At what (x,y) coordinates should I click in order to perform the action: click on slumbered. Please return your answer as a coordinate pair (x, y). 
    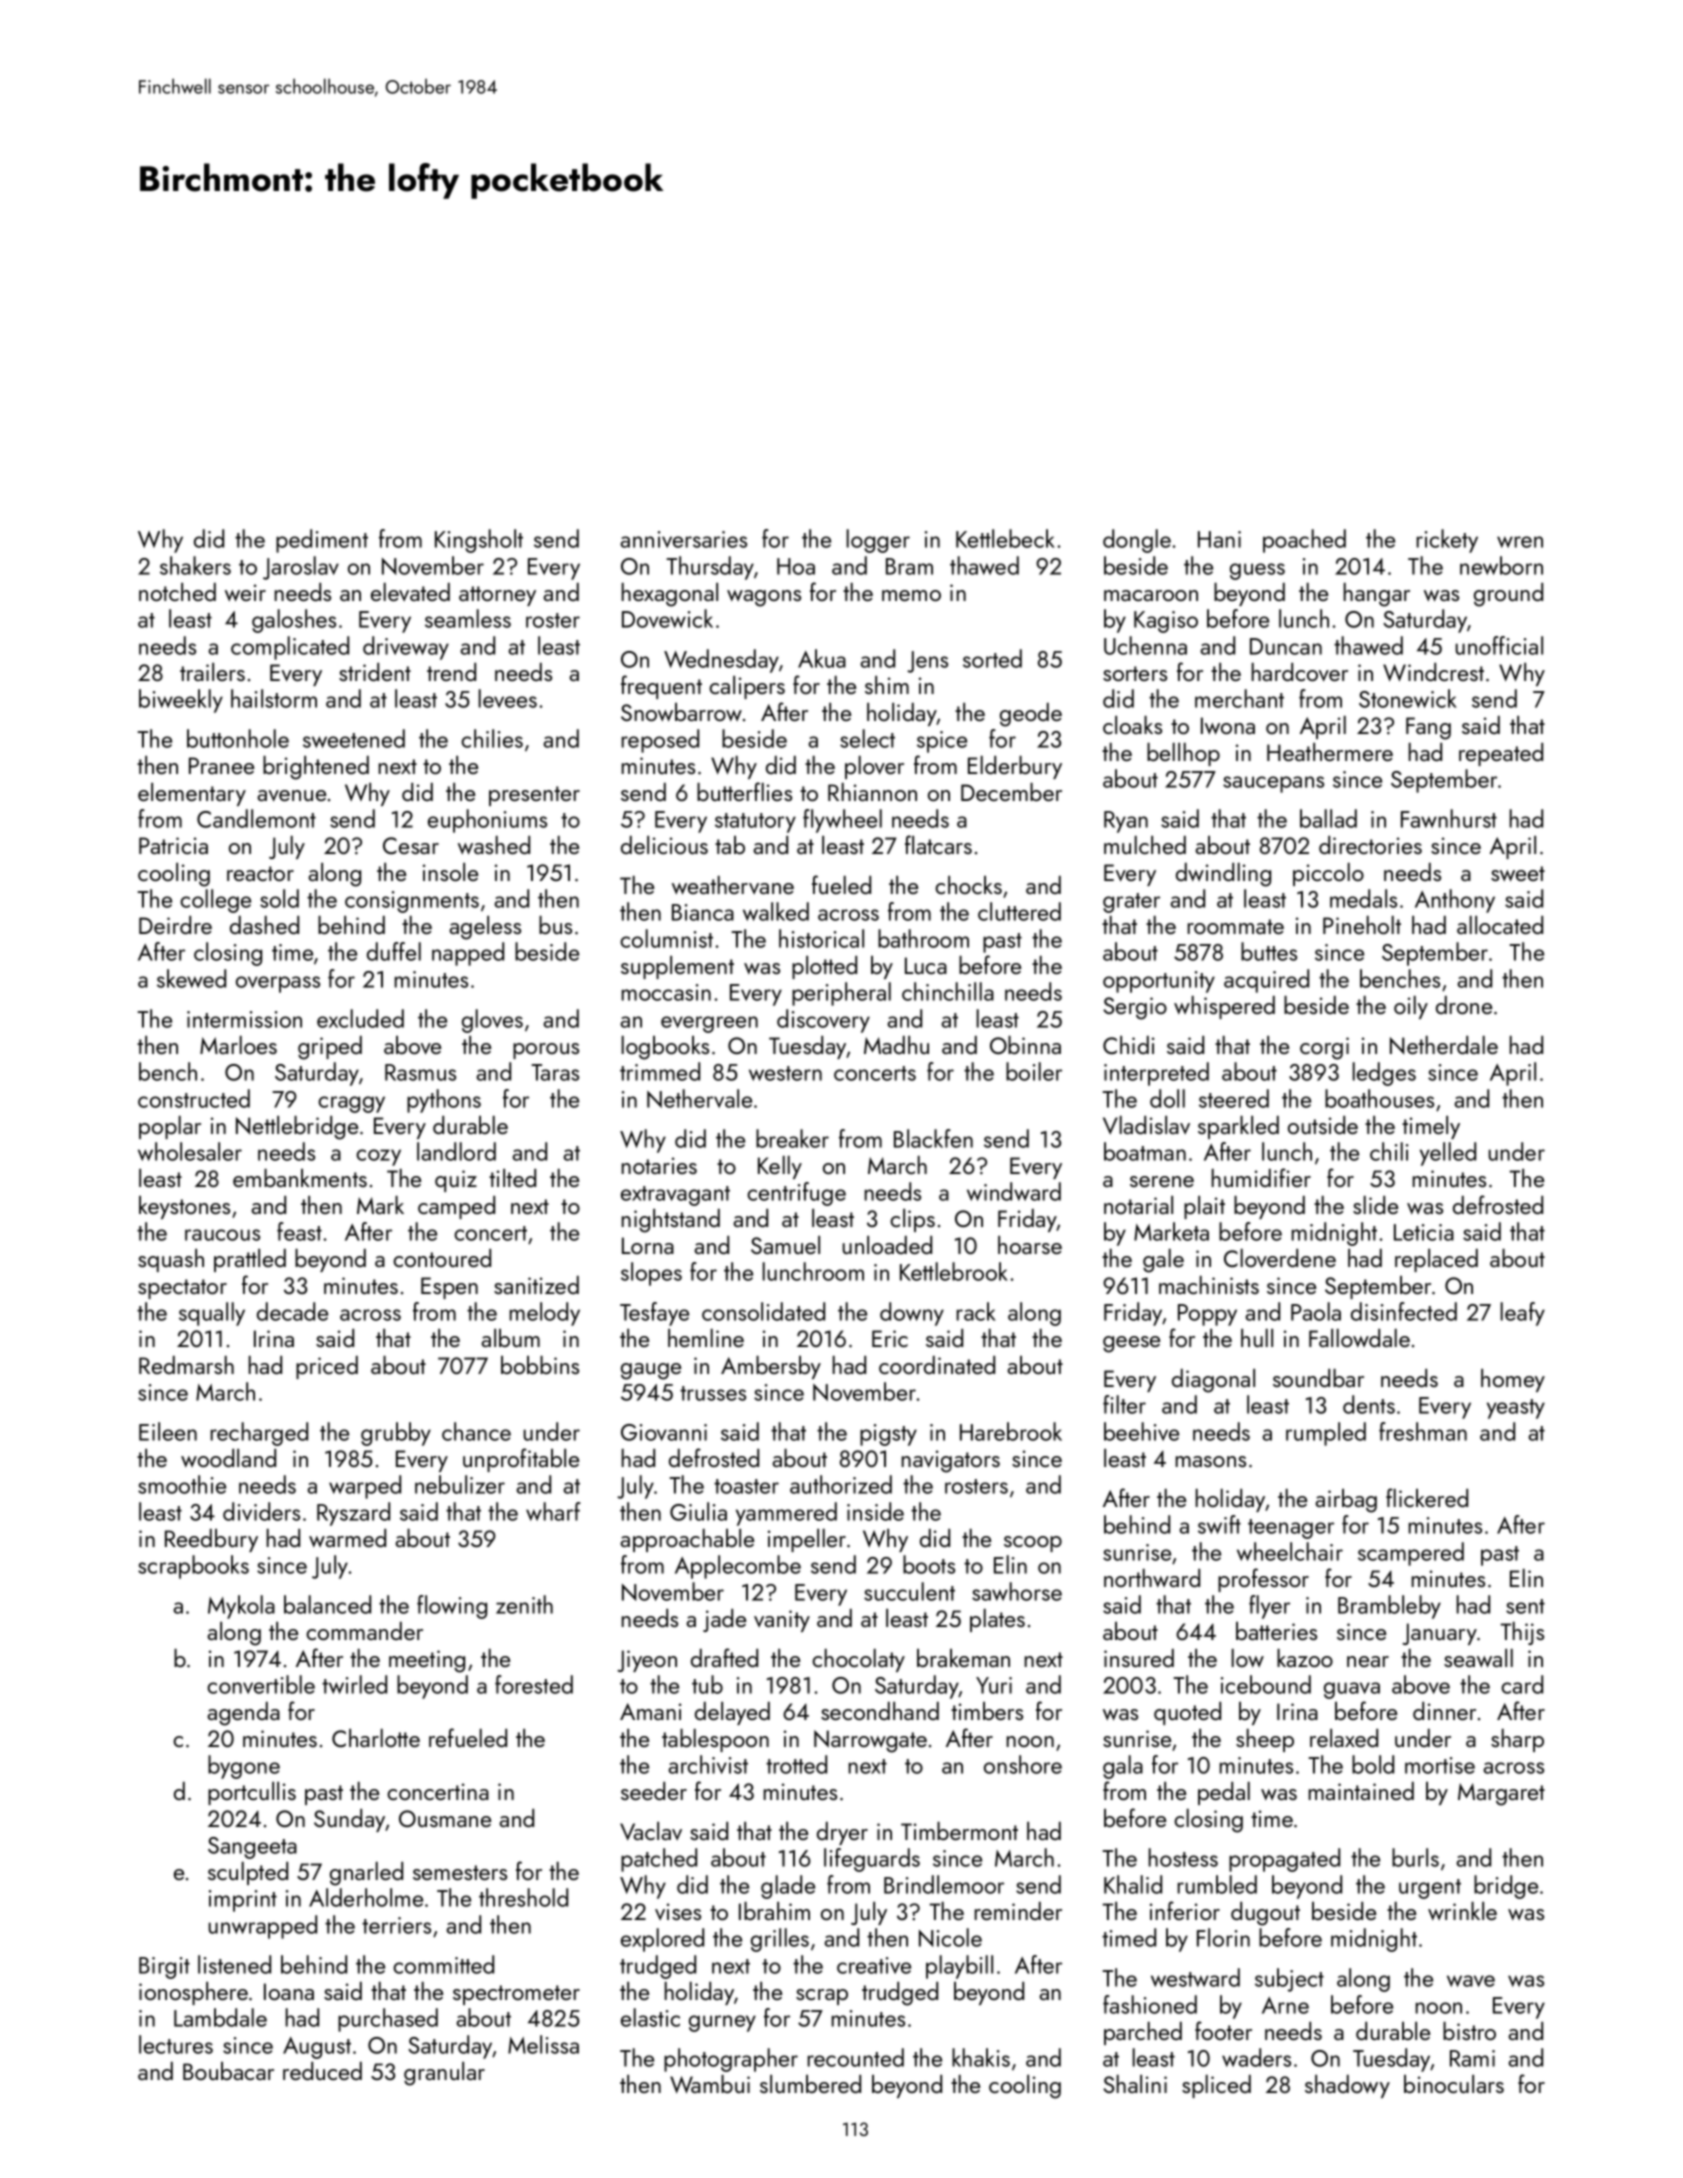
    Looking at the image, I should click on (810, 2084).
